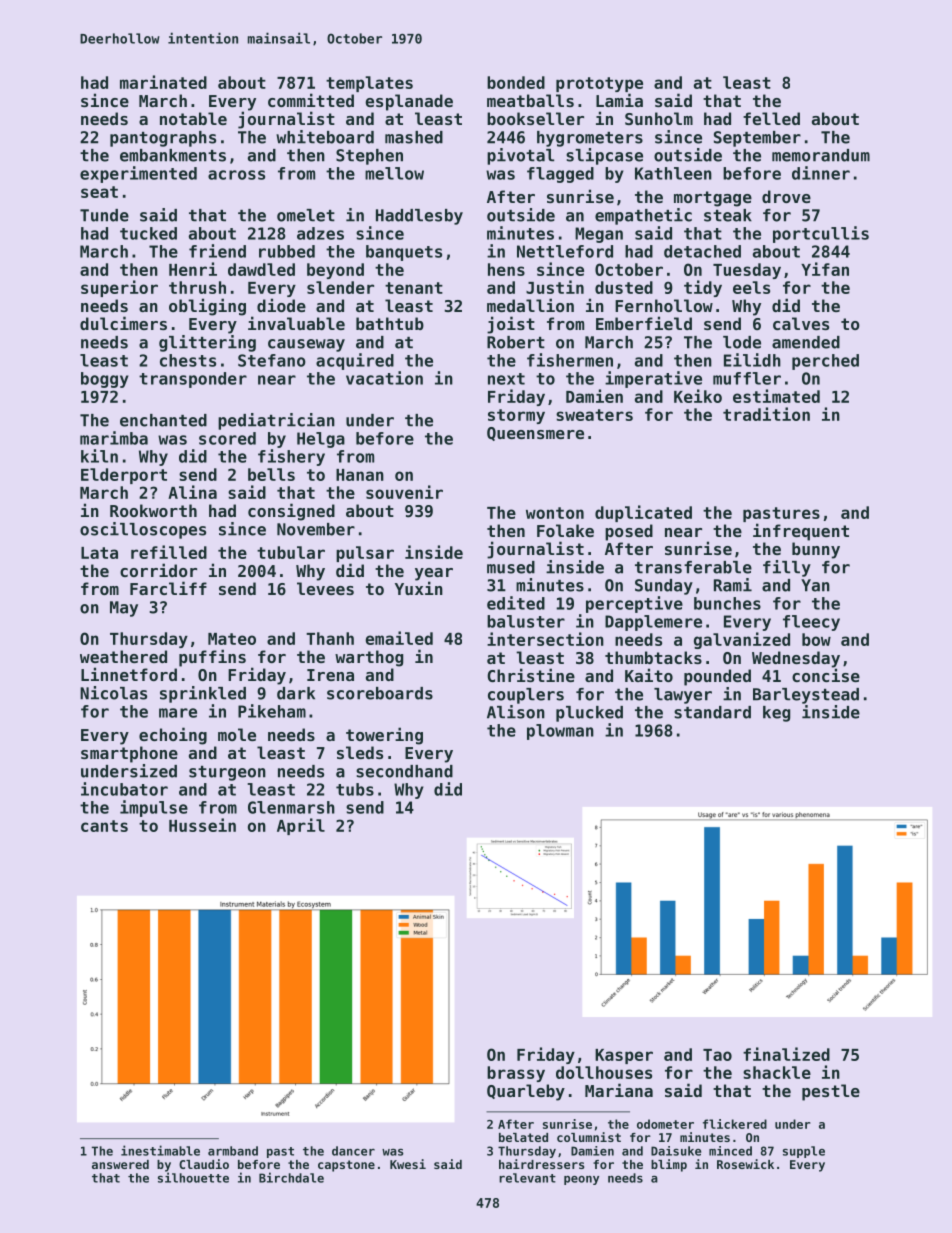  What do you see at coordinates (644, 323) in the screenshot?
I see `Emberfield` at bounding box center [644, 323].
